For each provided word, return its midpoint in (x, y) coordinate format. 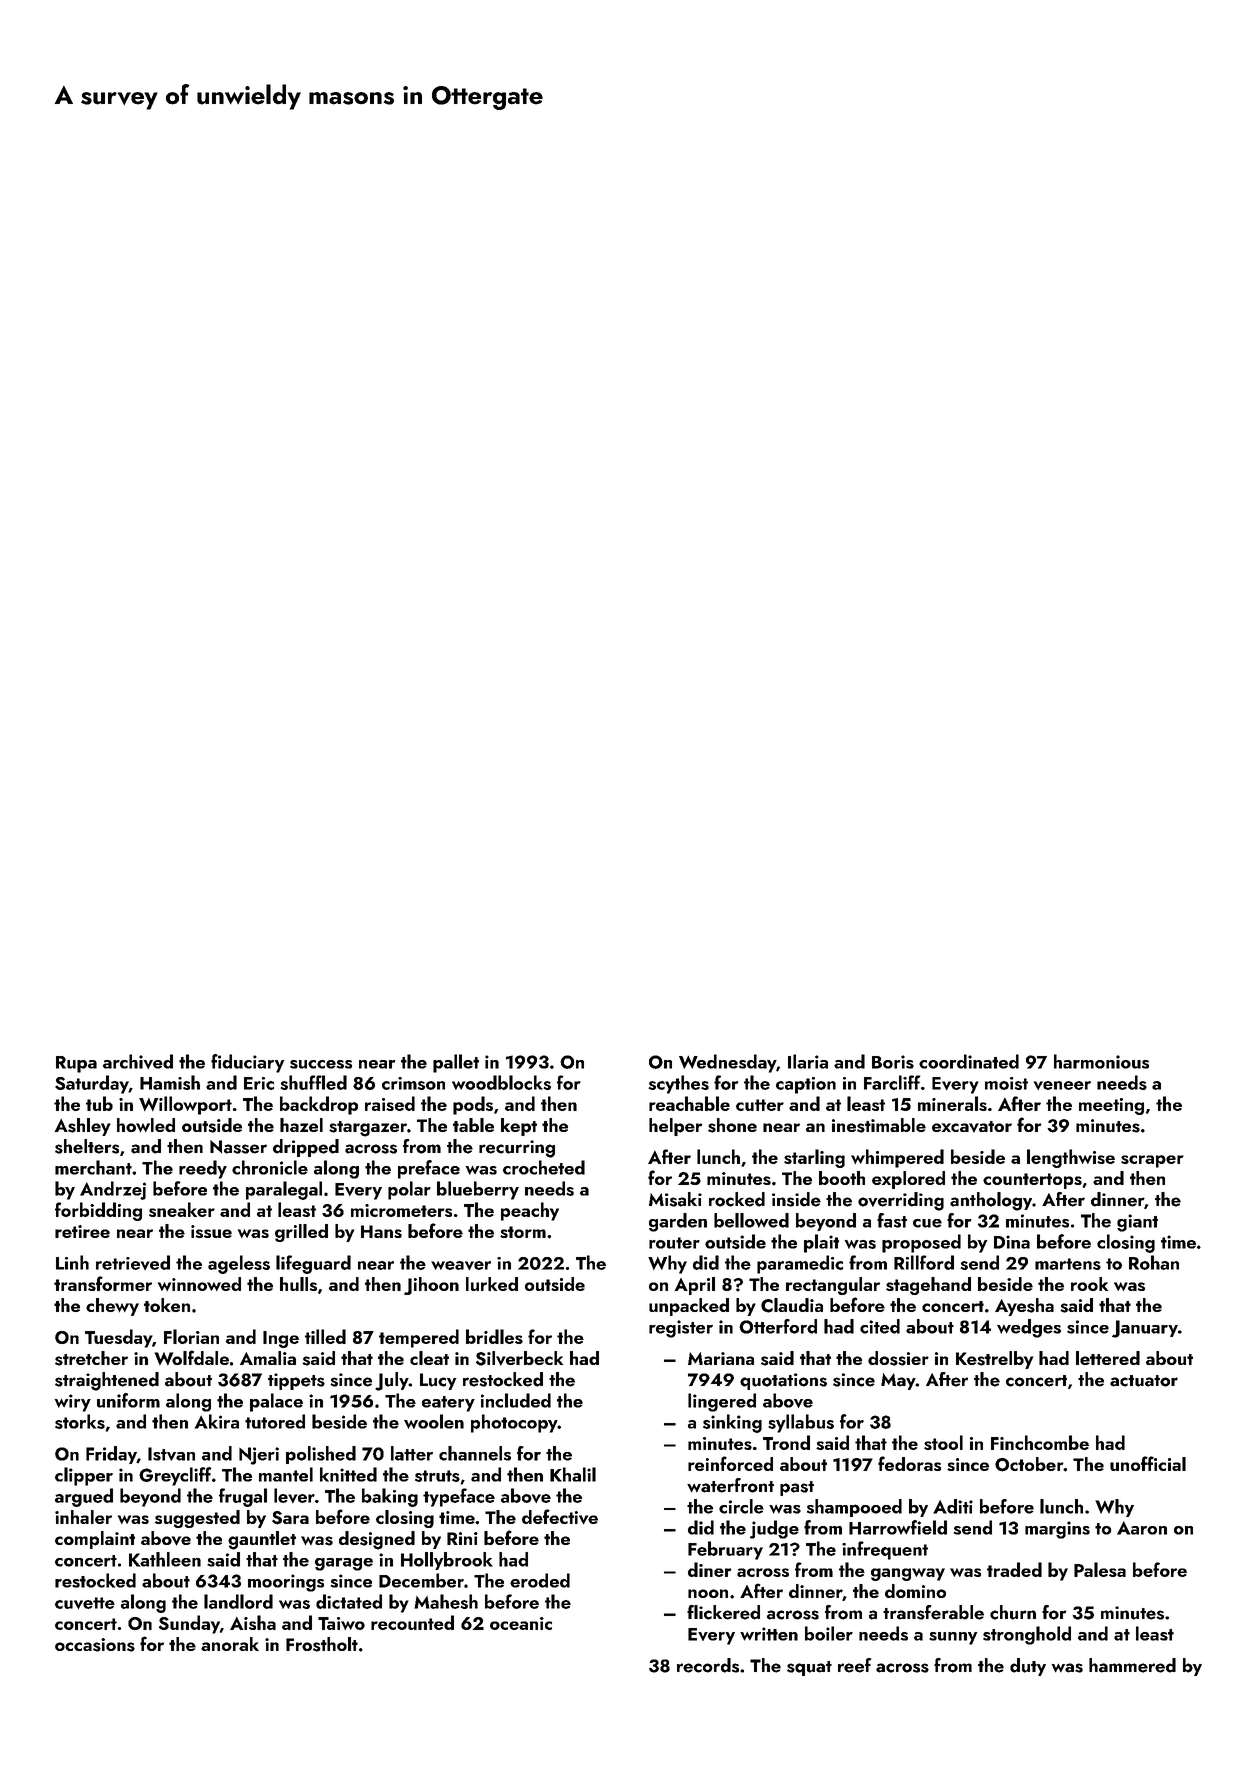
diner (710, 1569)
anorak (230, 1644)
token (167, 1305)
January (1145, 1329)
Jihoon (431, 1286)
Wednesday (727, 1063)
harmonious (1101, 1061)
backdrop (319, 1105)
